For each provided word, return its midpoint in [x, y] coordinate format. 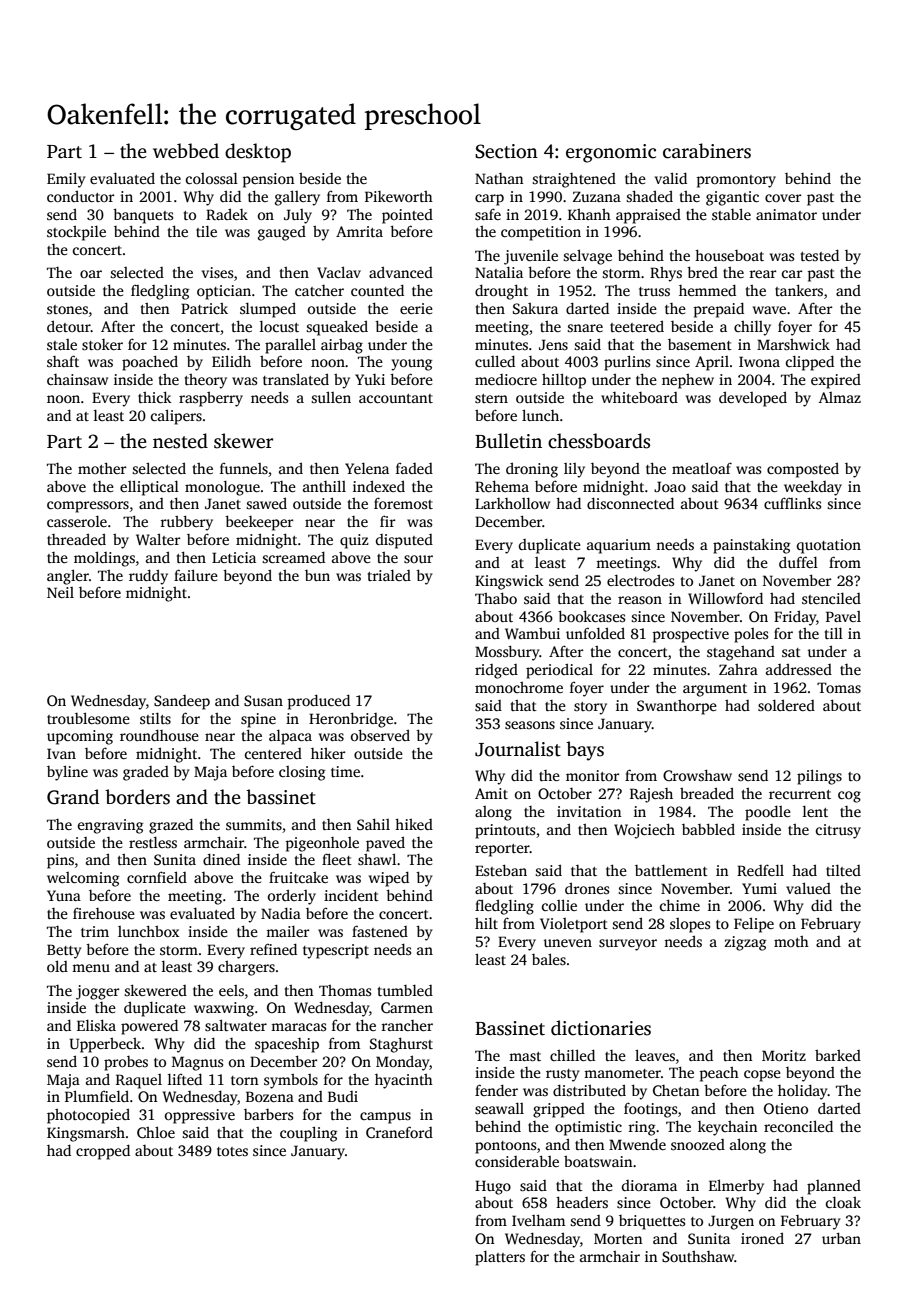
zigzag [746, 943]
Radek [227, 214]
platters [500, 1258]
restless [153, 842]
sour [418, 559]
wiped [389, 879]
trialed [389, 575]
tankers [799, 290]
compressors [88, 507]
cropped [103, 1152]
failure [196, 575]
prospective [690, 635]
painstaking [752, 546]
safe [488, 214]
